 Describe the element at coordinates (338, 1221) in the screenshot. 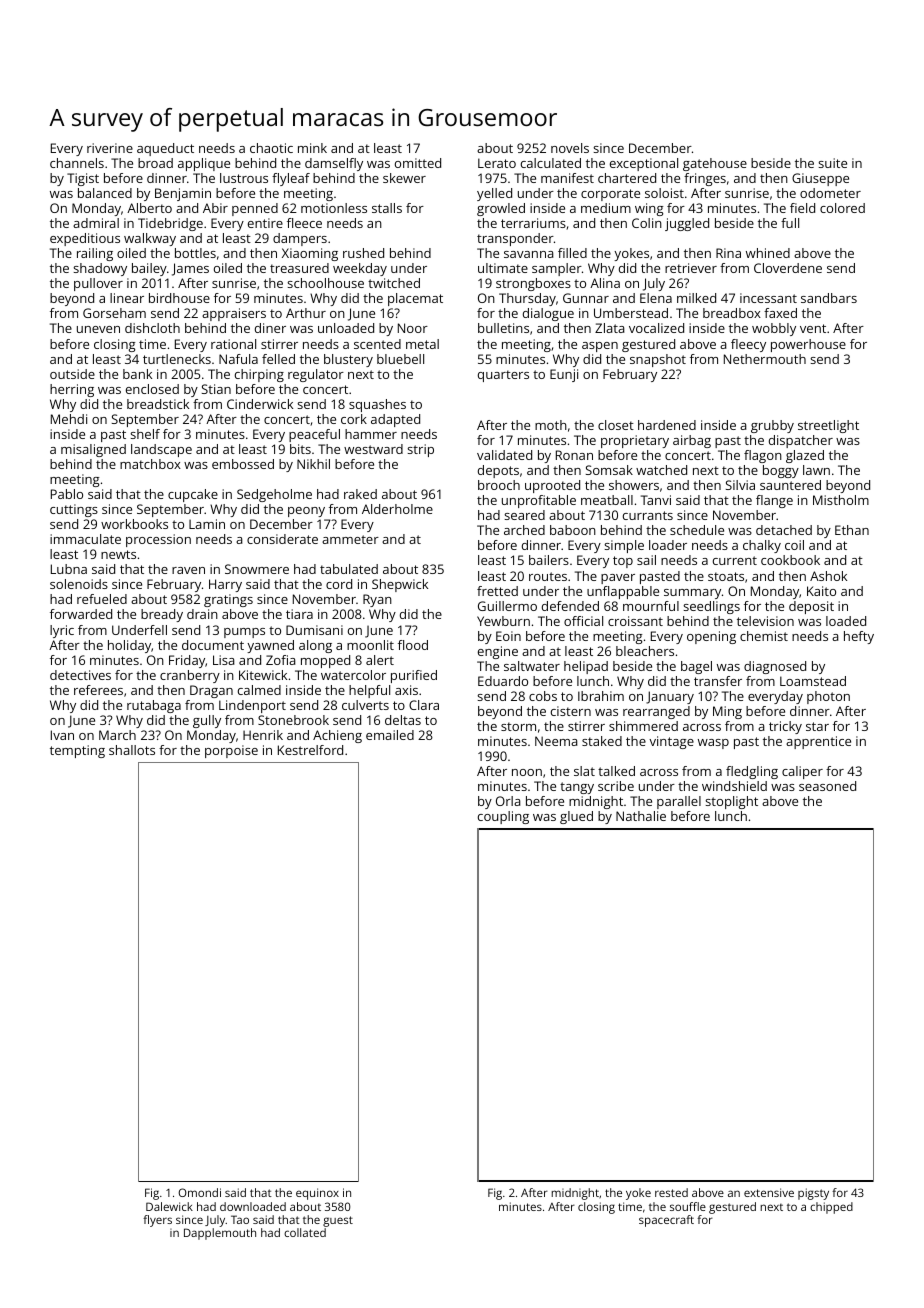

I see `guest` at that location.
